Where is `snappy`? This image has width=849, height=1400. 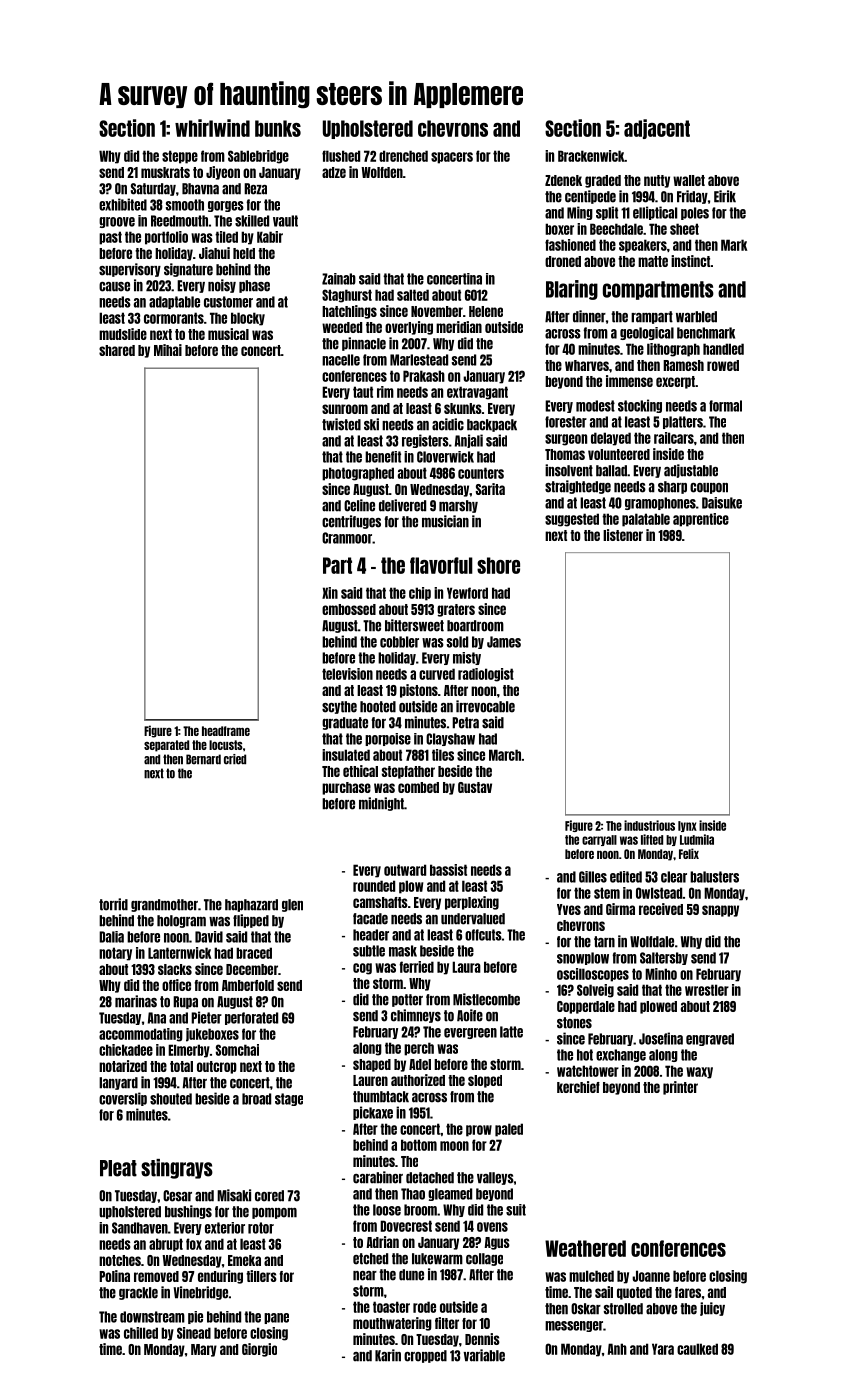 snappy is located at coordinates (720, 911).
